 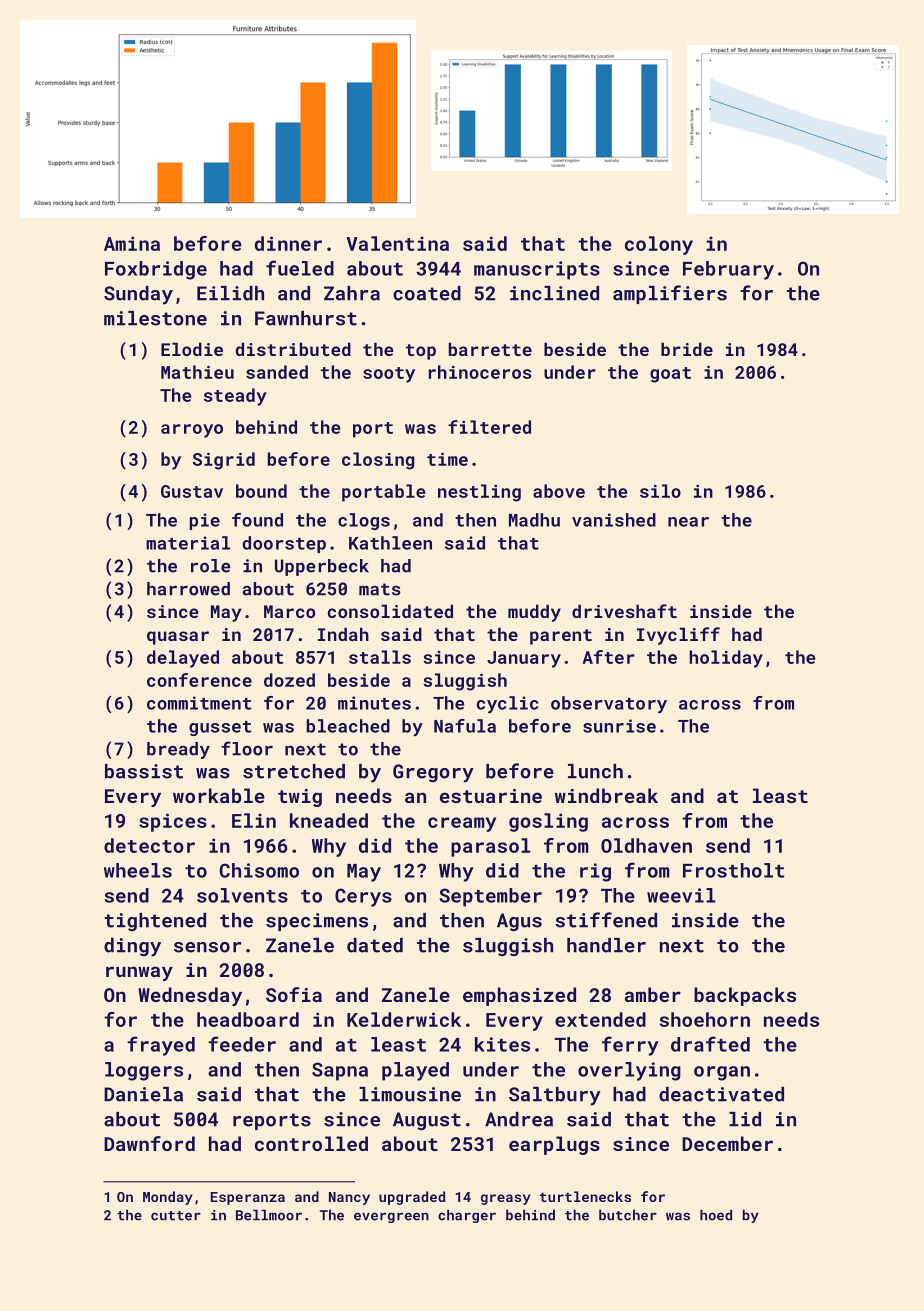 I want to click on Nancy, so click(x=349, y=1198).
